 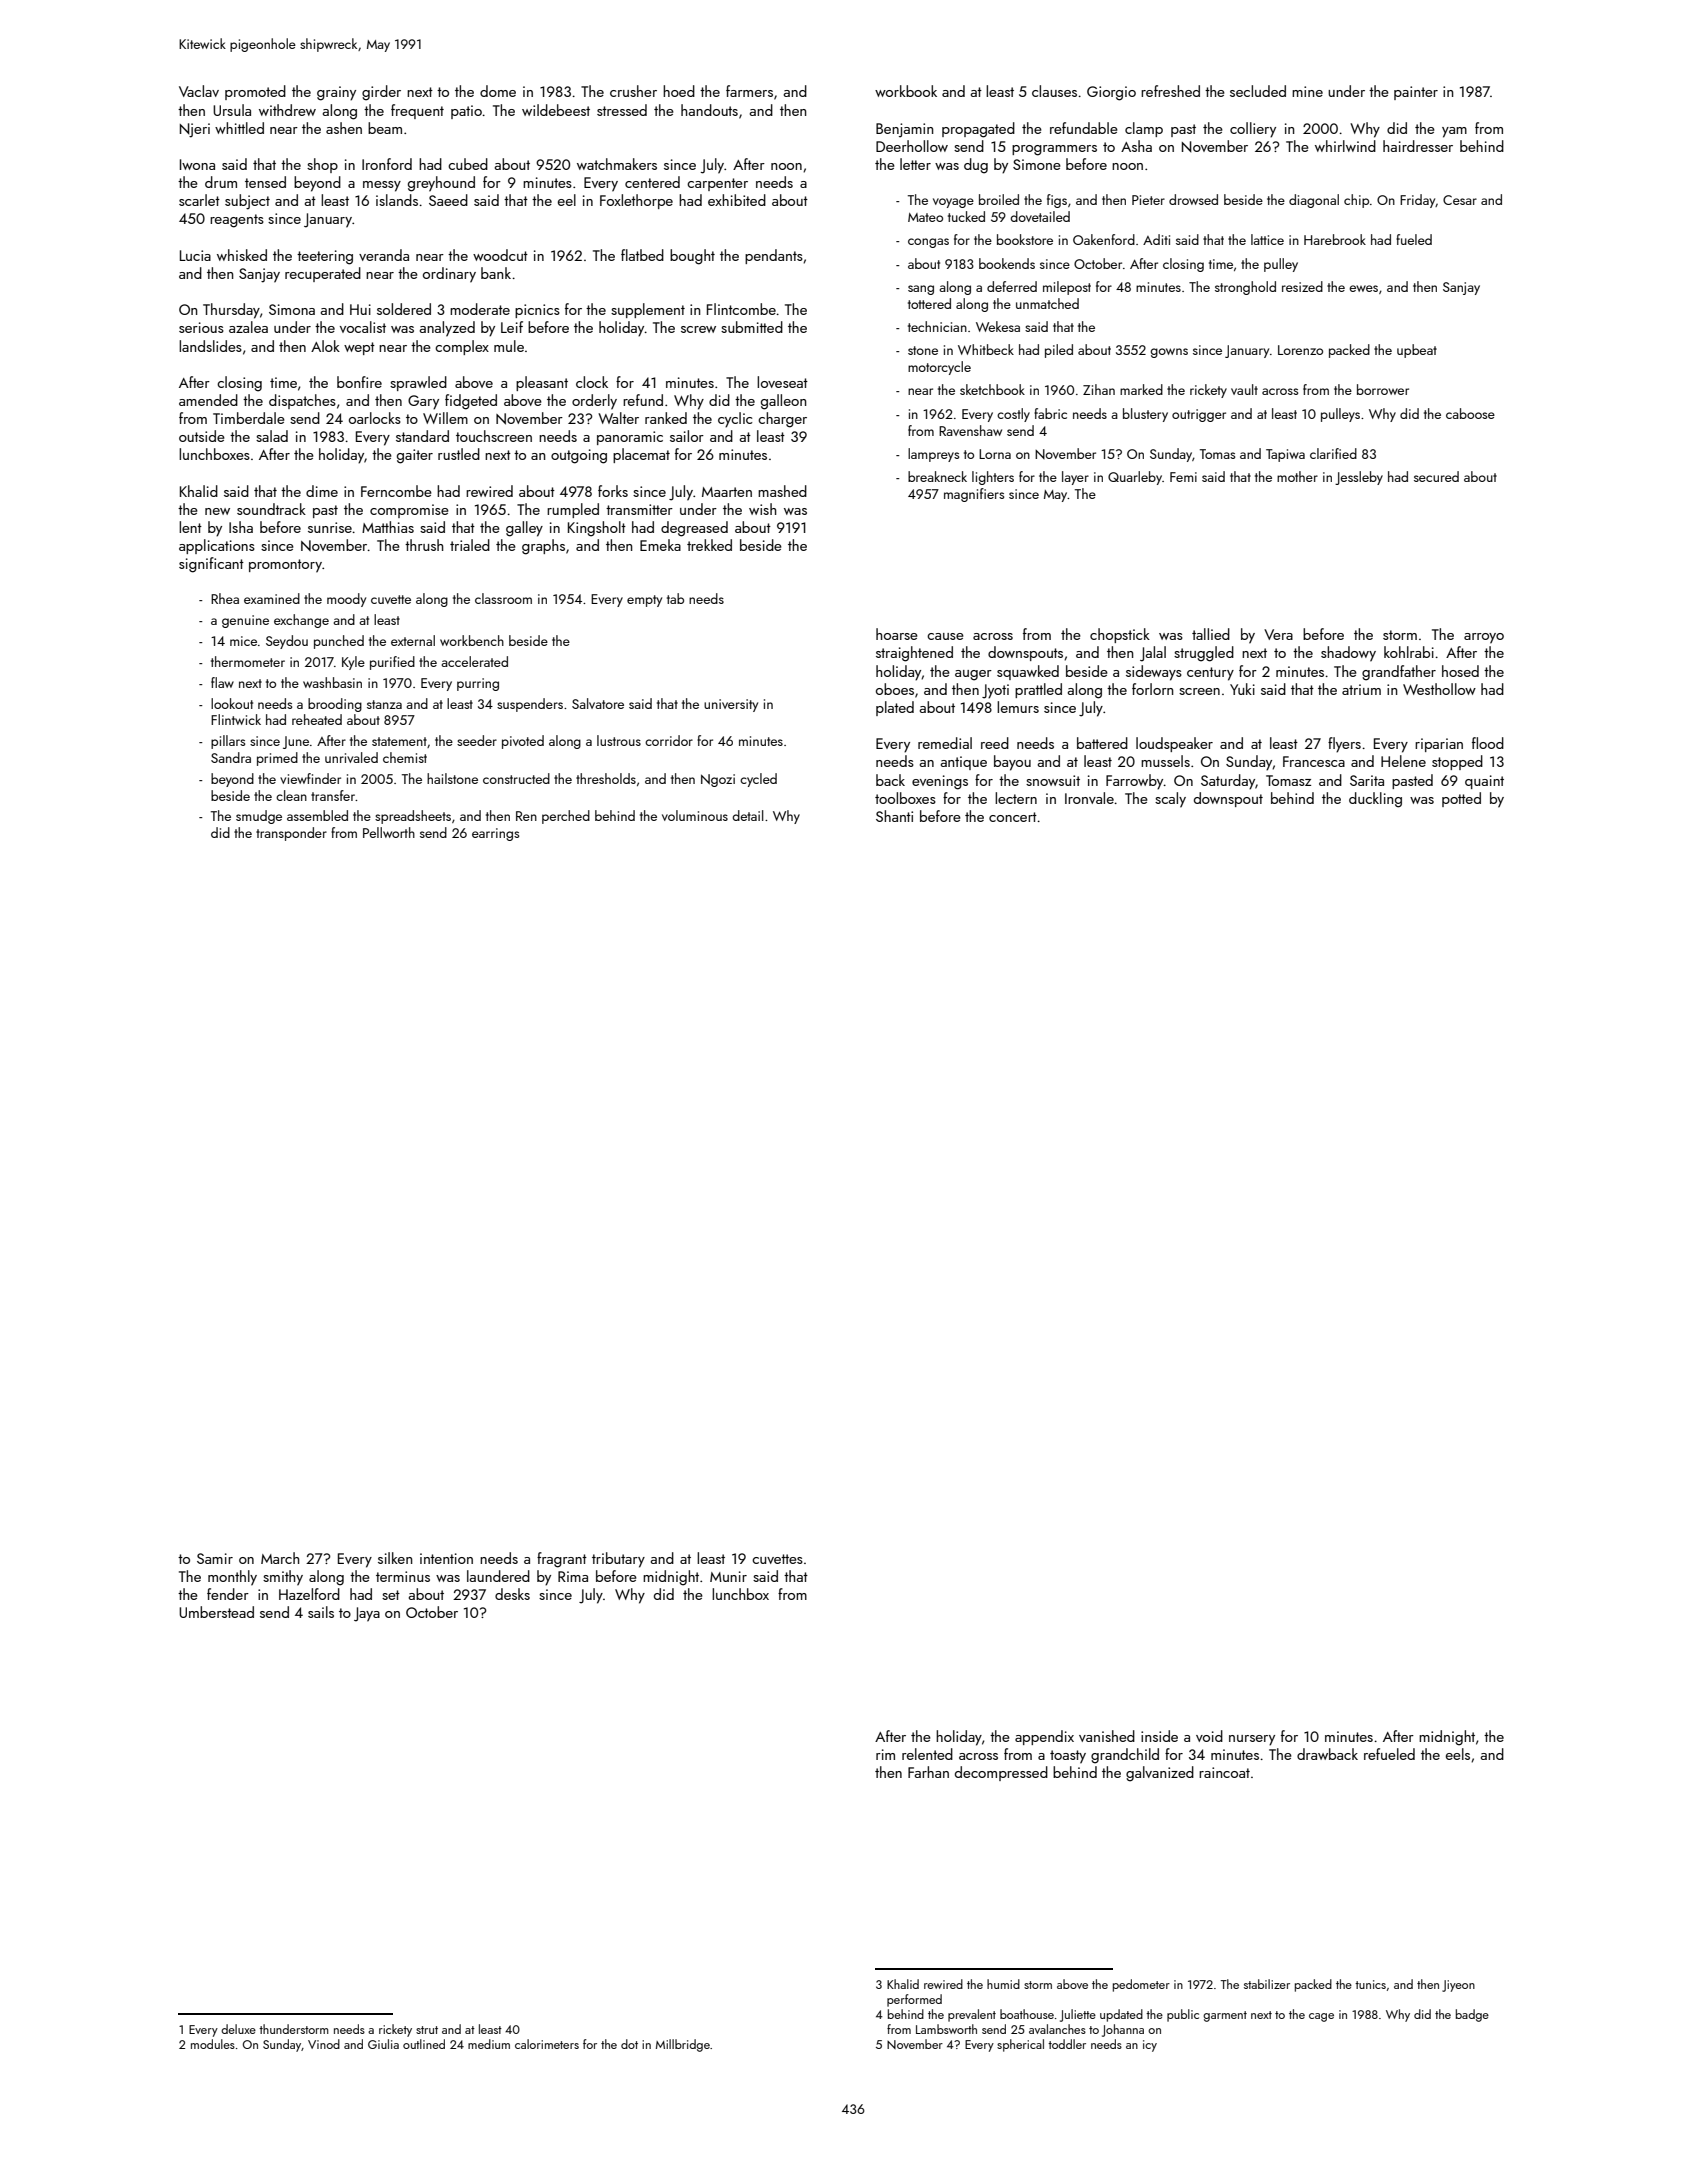 I want to click on calorimeters, so click(x=547, y=2044).
